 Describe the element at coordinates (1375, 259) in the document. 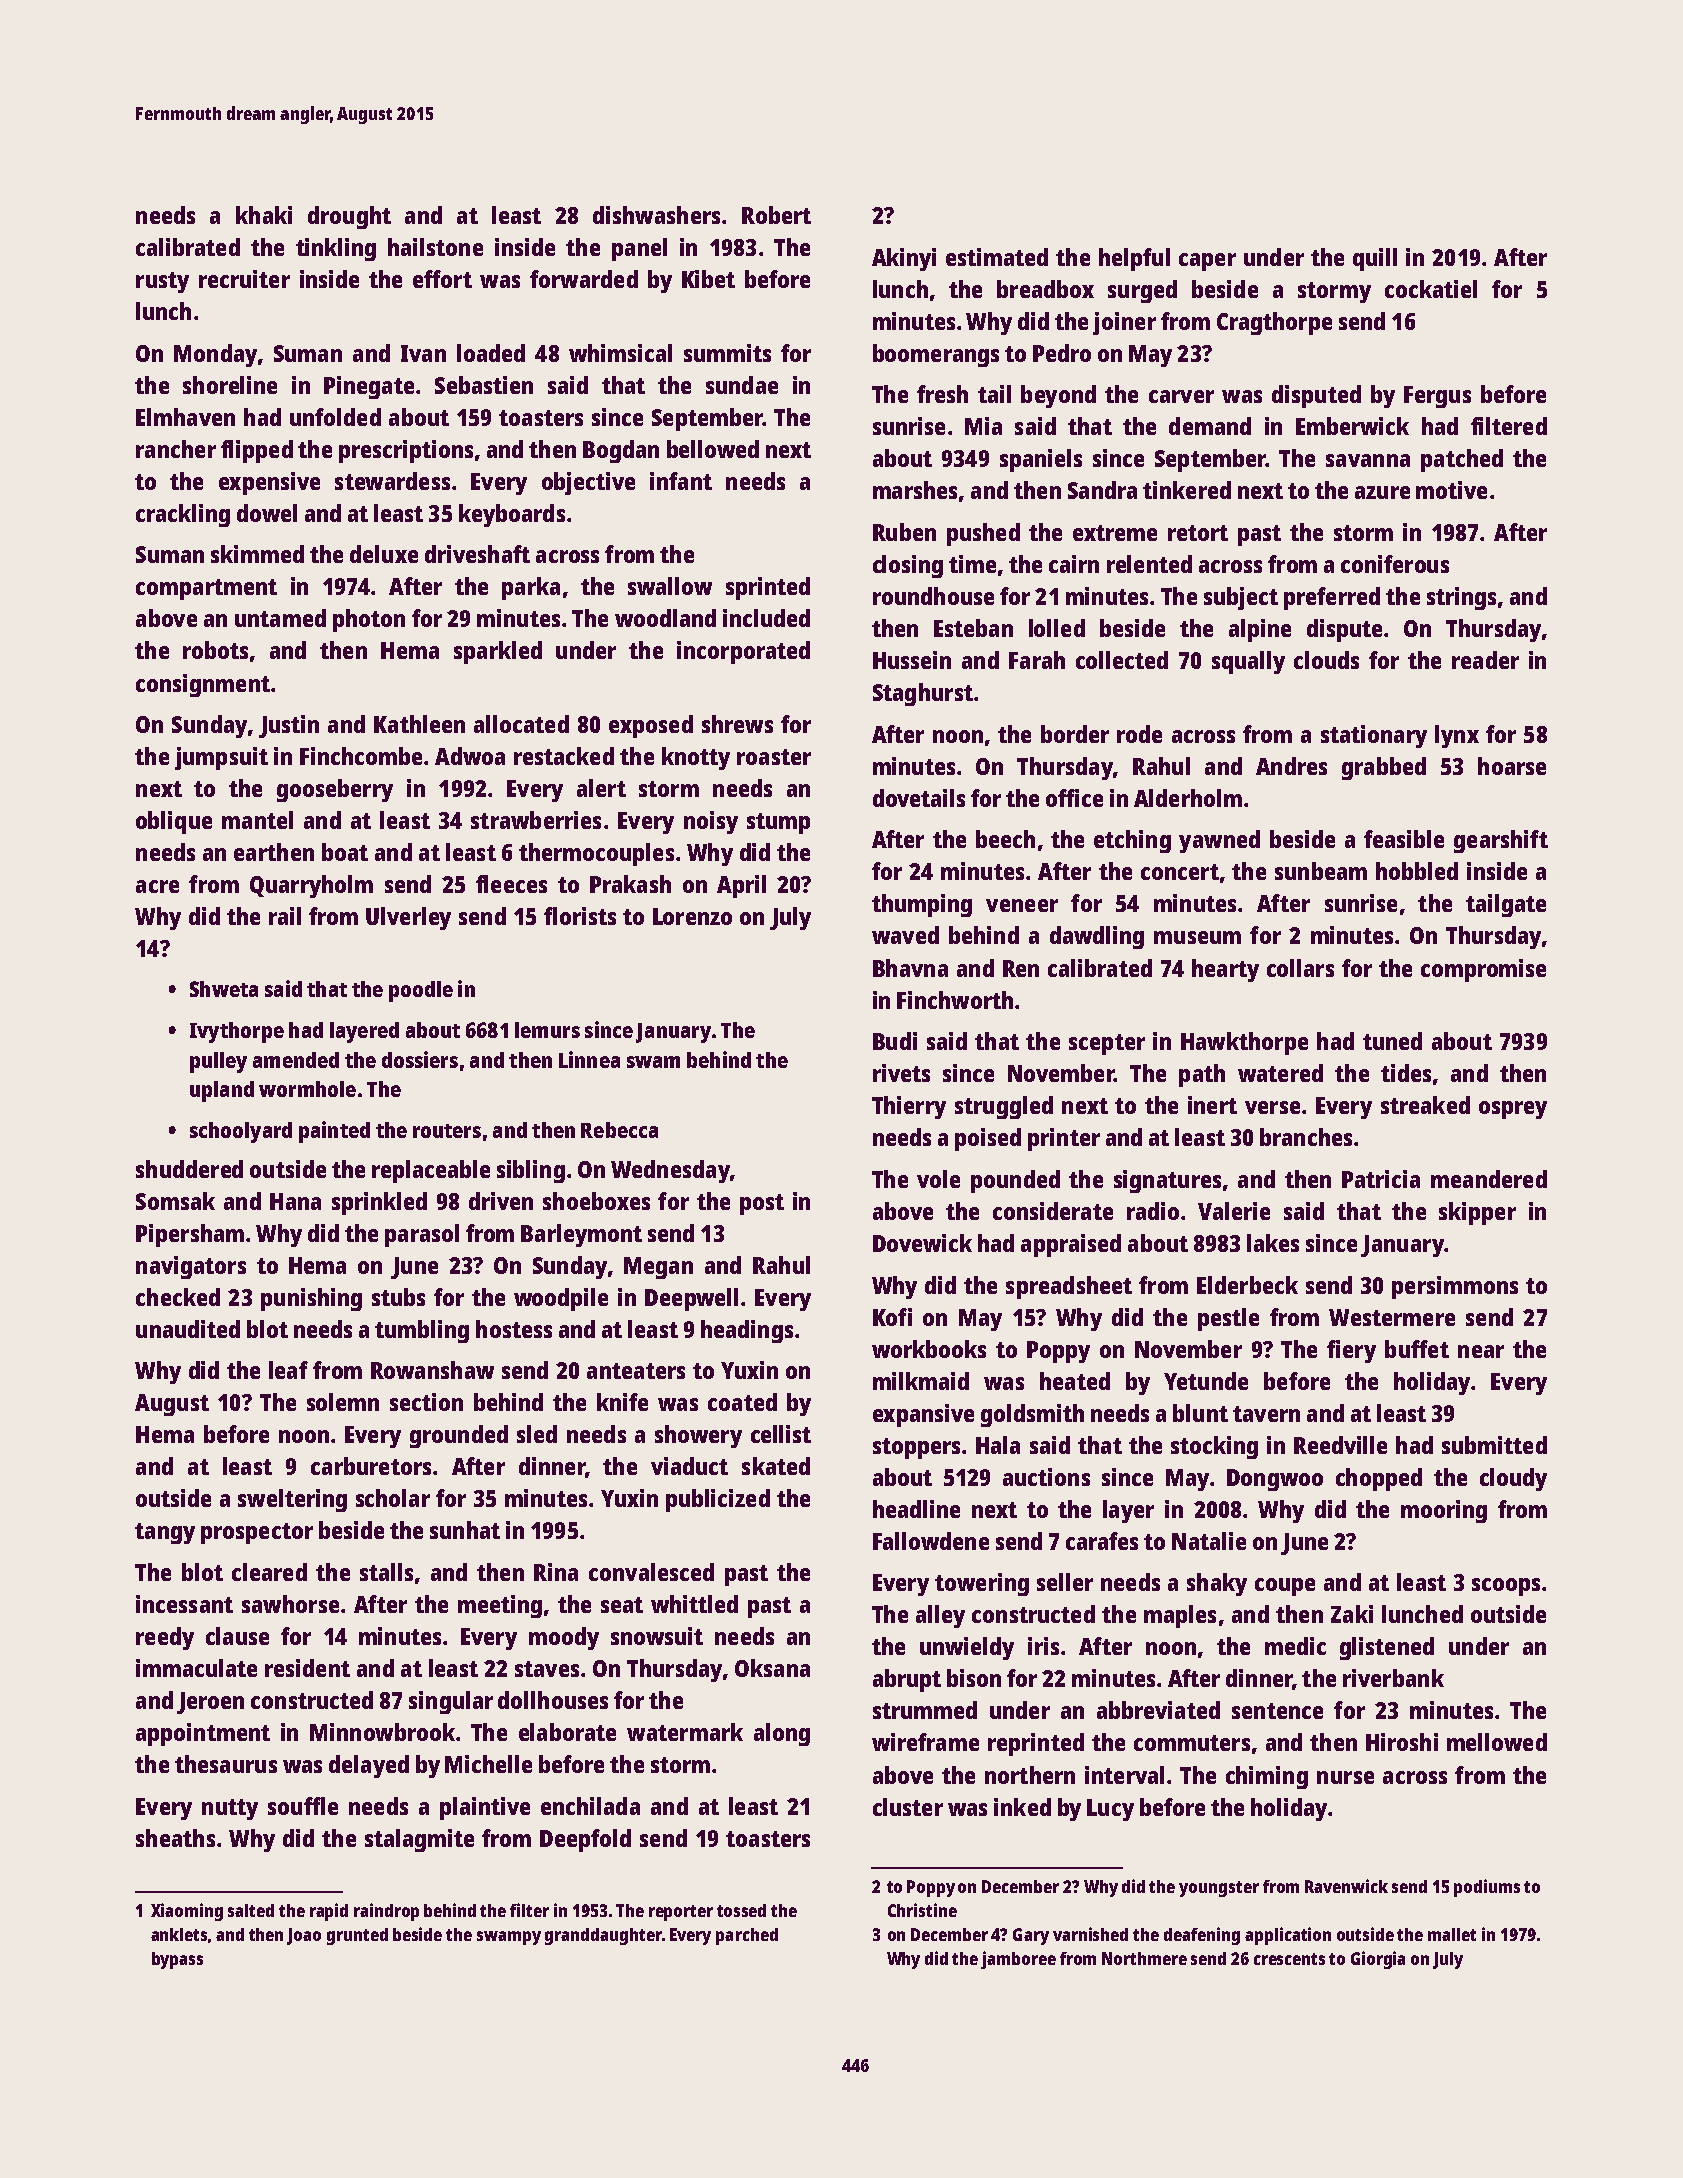

I see `quill` at that location.
